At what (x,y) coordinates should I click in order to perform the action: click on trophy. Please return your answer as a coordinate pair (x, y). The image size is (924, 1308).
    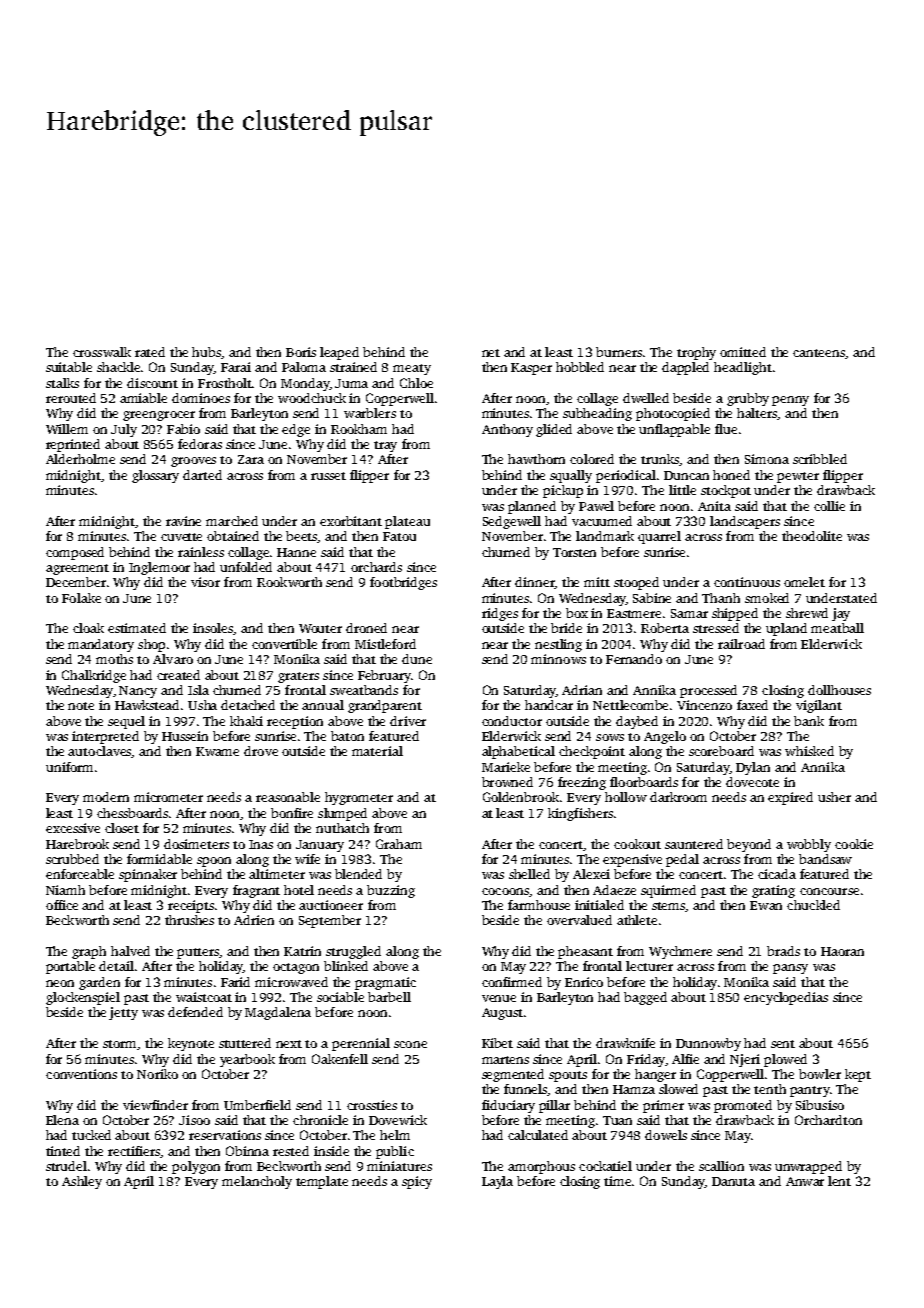
    Looking at the image, I should click on (696, 353).
